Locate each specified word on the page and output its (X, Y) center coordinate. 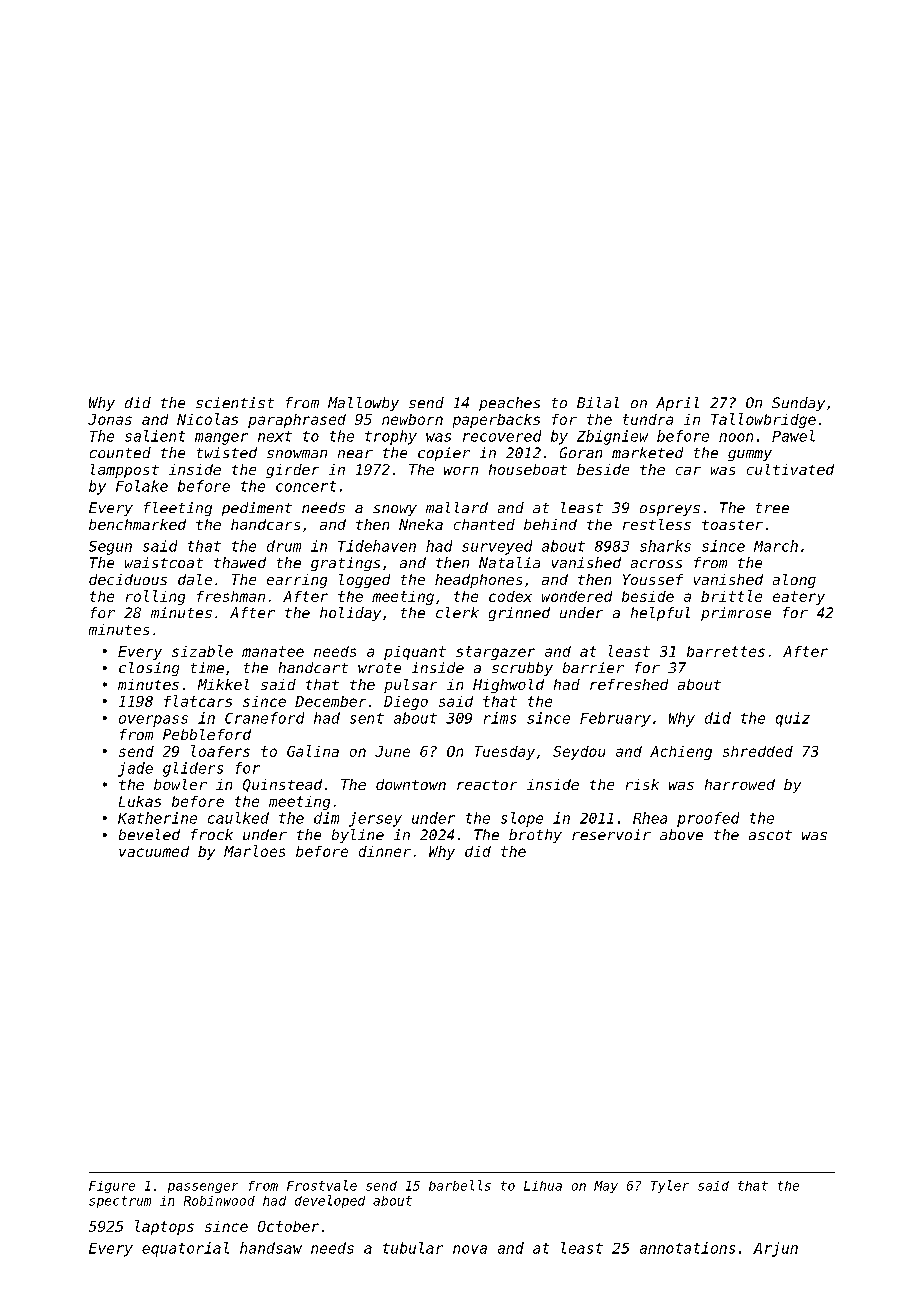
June (392, 751)
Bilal (598, 402)
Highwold (508, 686)
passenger (203, 1188)
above (681, 834)
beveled (149, 834)
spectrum (120, 1202)
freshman (231, 596)
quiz (793, 719)
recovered (502, 436)
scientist (235, 402)
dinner (385, 851)
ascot (770, 835)
